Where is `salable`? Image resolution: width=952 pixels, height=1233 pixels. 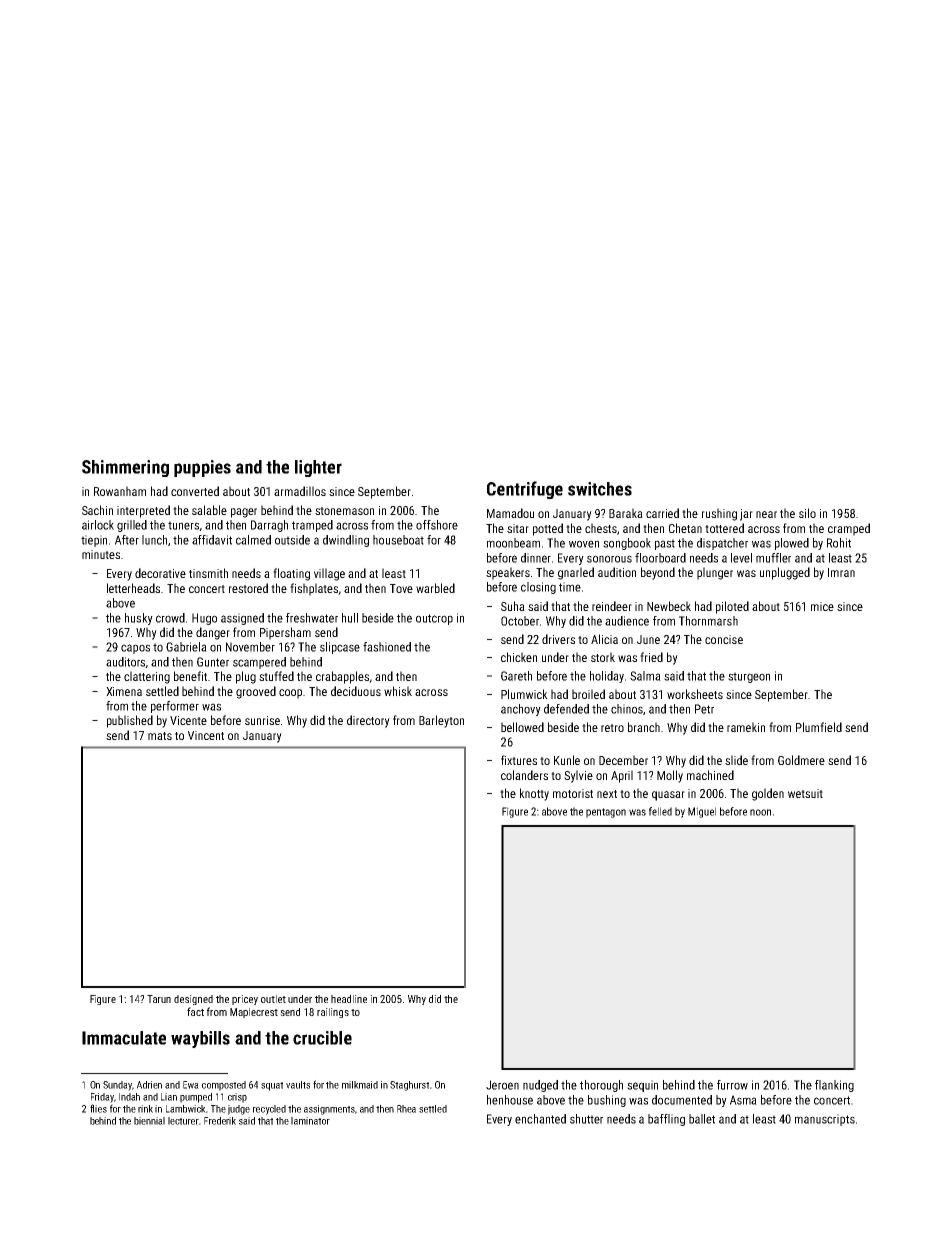
salable is located at coordinates (209, 510).
